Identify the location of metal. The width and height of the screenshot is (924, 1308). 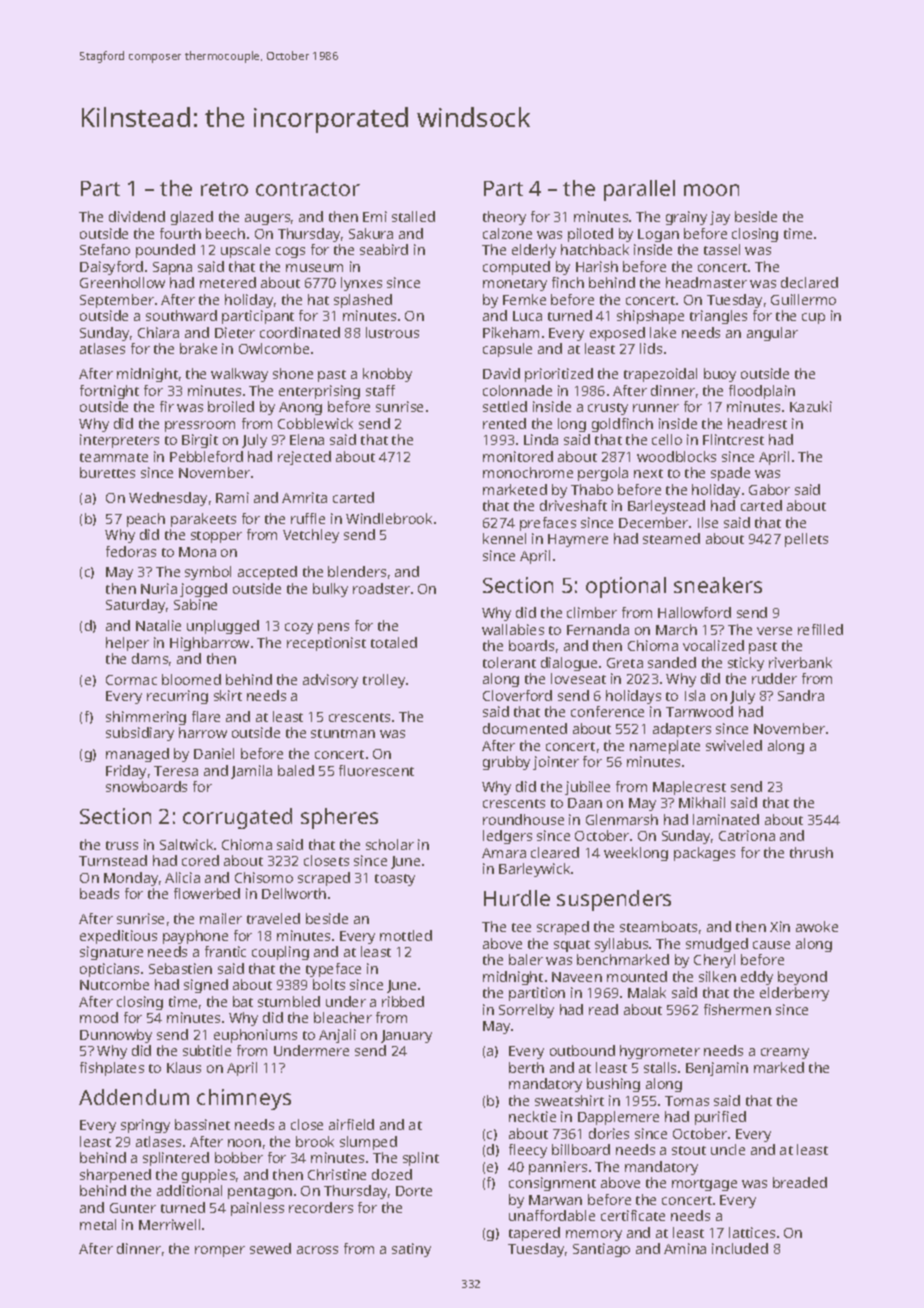
(98, 1224).
